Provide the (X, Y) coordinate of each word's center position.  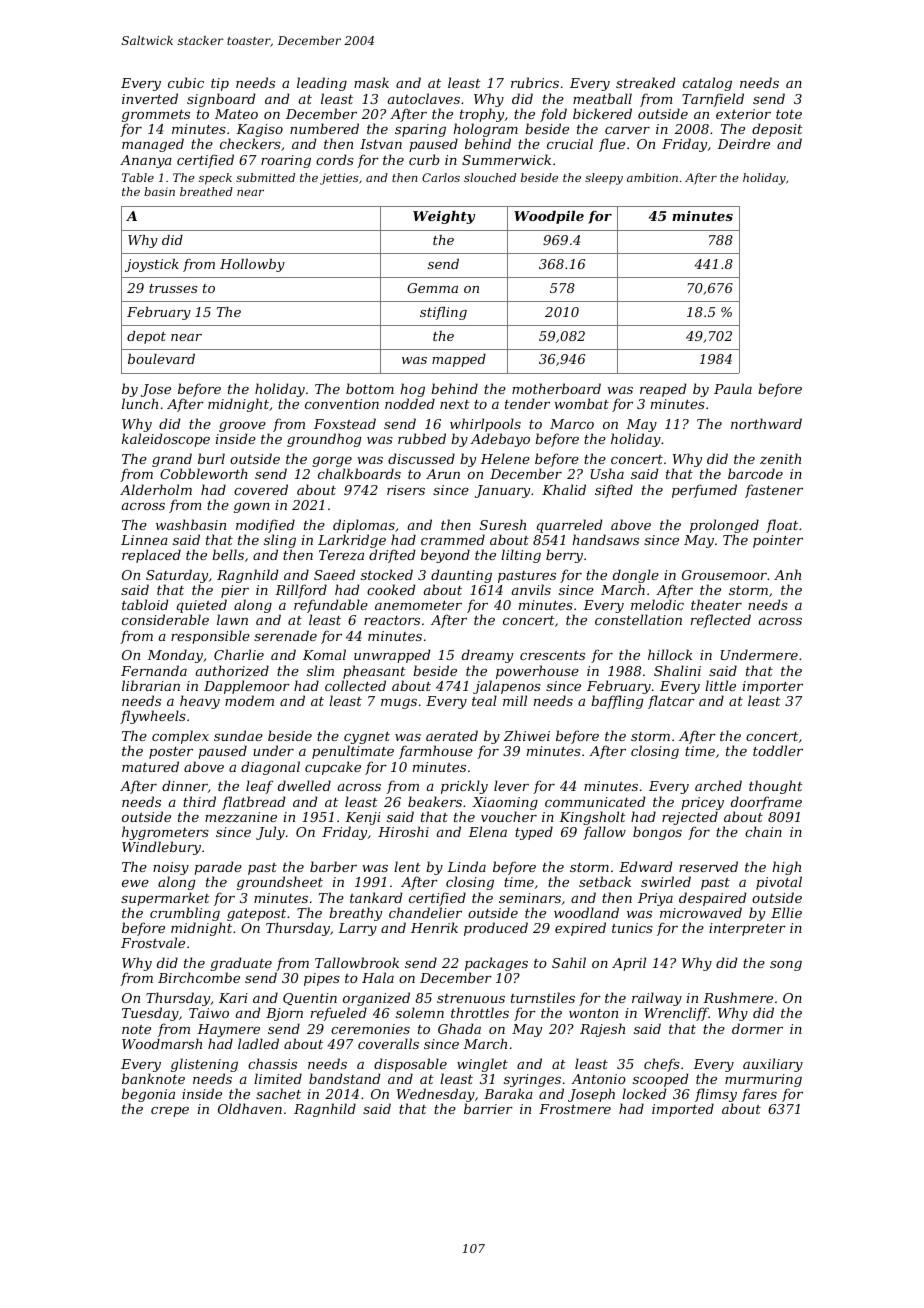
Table (138, 177)
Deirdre (743, 143)
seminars (530, 898)
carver (627, 130)
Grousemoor (724, 575)
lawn (232, 619)
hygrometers (165, 834)
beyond (445, 556)
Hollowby (252, 265)
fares (759, 1095)
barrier (488, 1108)
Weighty (444, 217)
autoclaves (424, 98)
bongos (657, 833)
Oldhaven (250, 1108)
